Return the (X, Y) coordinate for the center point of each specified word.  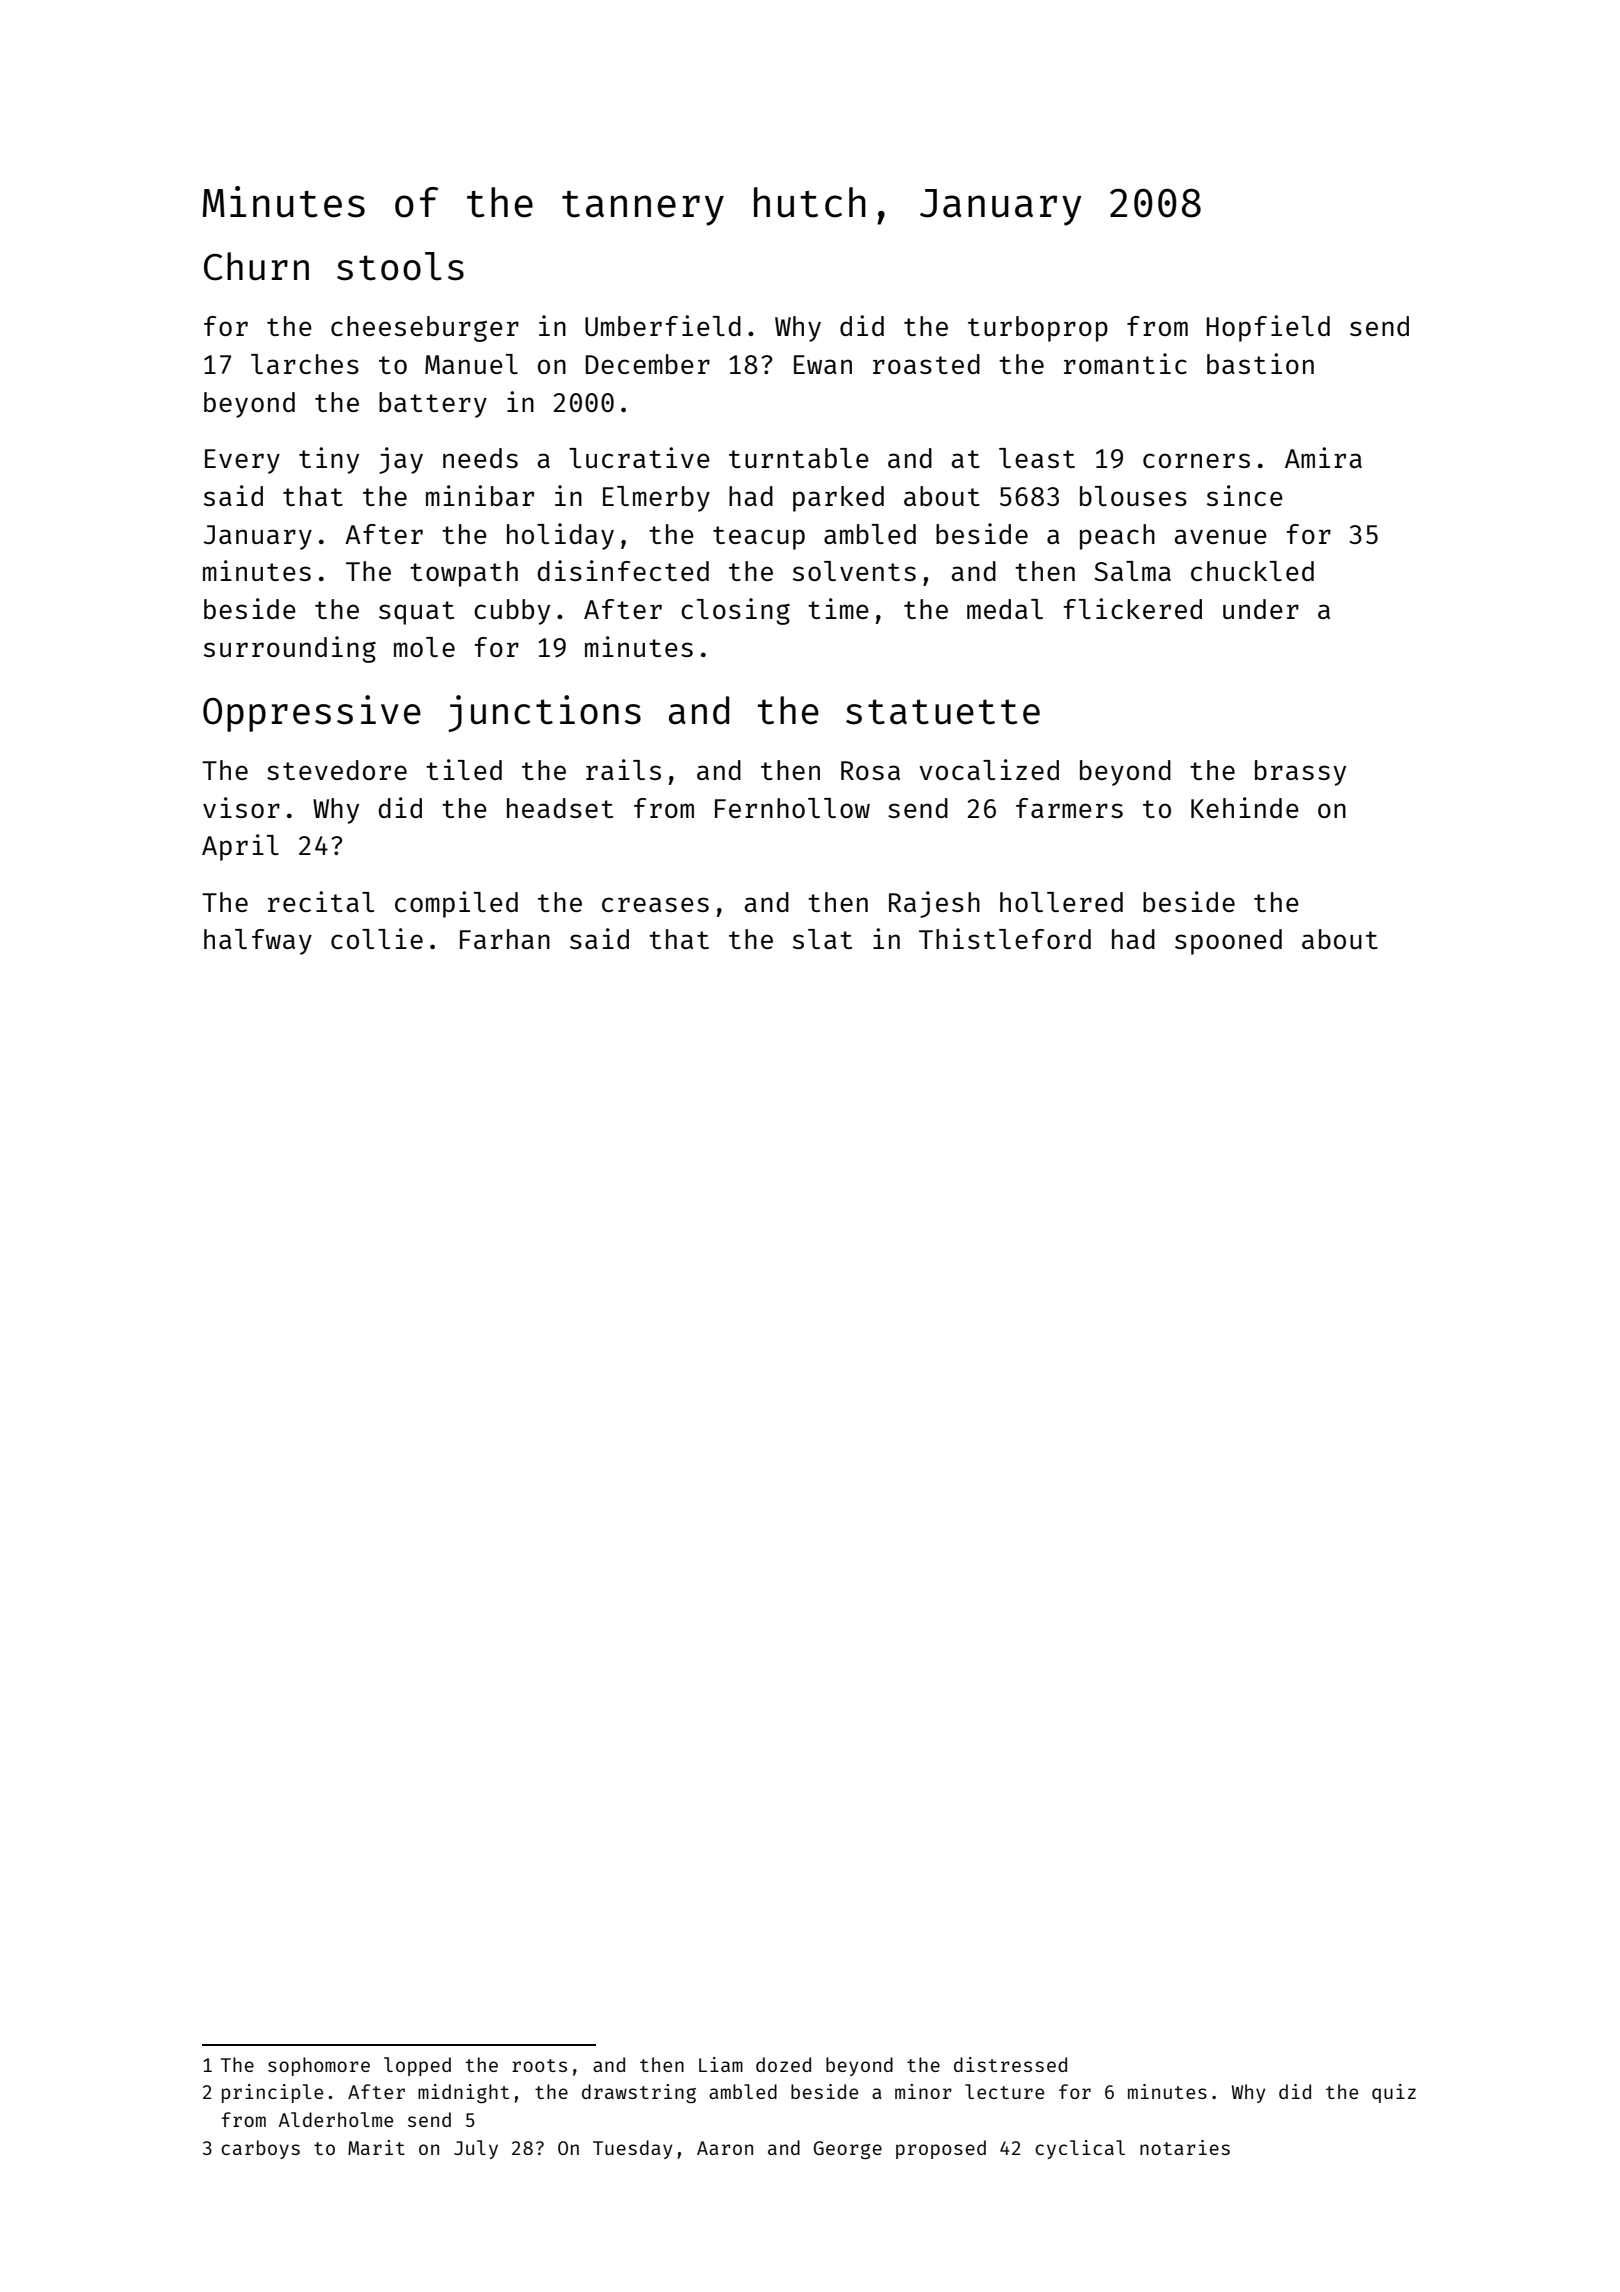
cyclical (1080, 2149)
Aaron (725, 2148)
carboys (260, 2149)
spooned (1228, 942)
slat (822, 939)
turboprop (1038, 329)
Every (242, 461)
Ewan (823, 364)
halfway (258, 942)
